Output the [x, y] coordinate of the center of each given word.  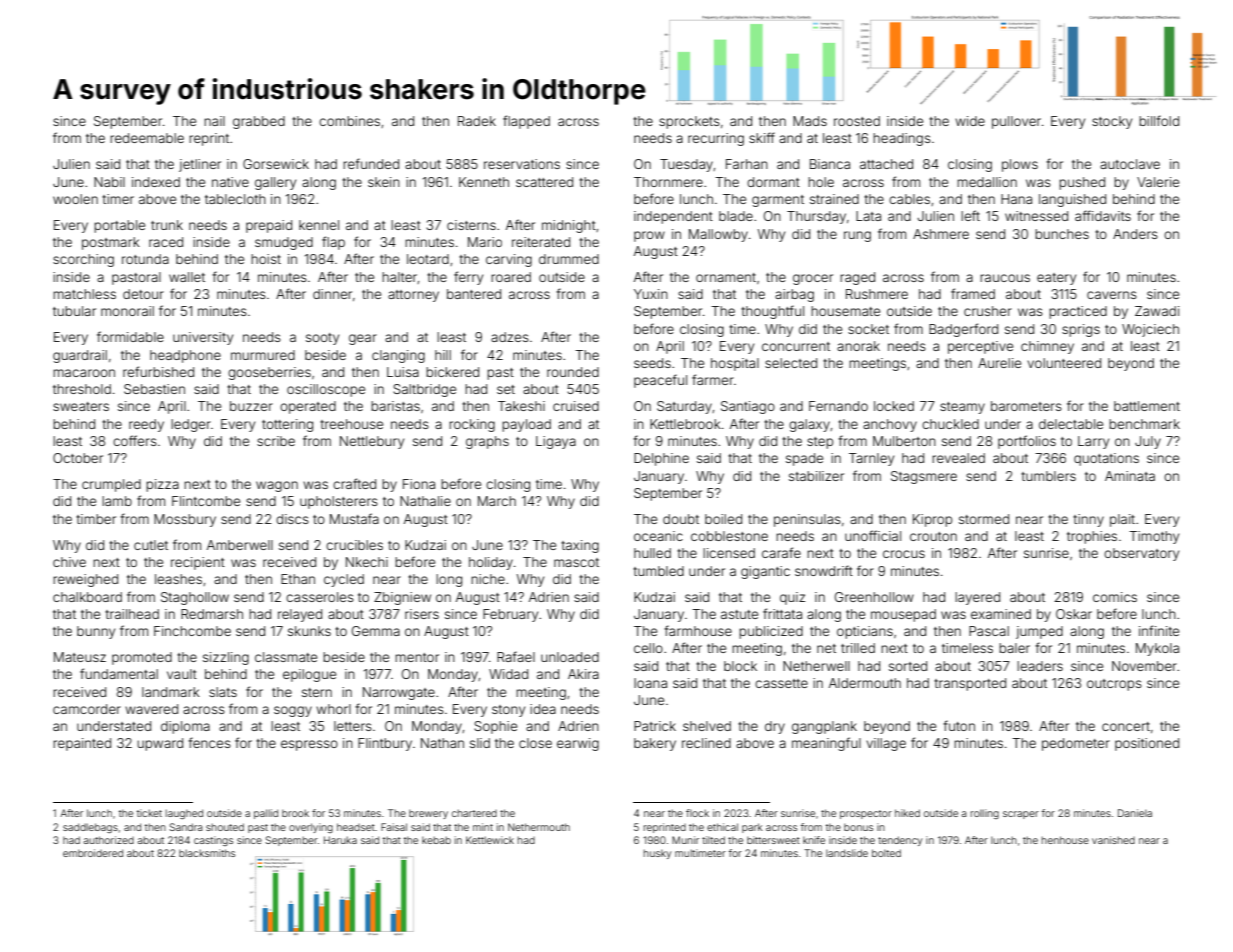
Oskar [1074, 614]
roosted [857, 121]
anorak [858, 346]
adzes [510, 337]
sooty [322, 339]
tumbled [658, 571]
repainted [82, 744]
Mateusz [80, 657]
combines [349, 121]
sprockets [689, 122]
